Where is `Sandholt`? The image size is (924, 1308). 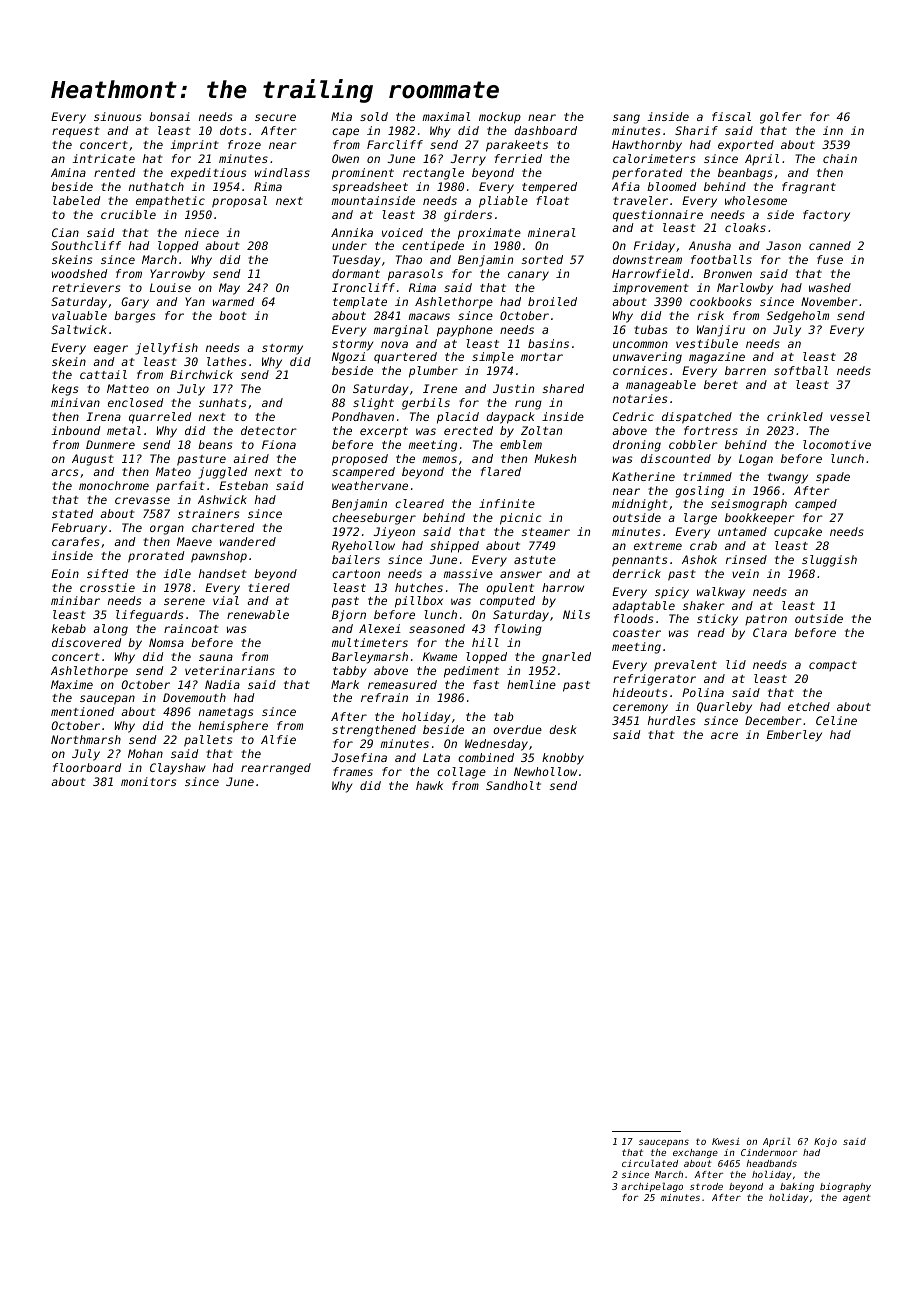
Sandholt is located at coordinates (513, 785).
